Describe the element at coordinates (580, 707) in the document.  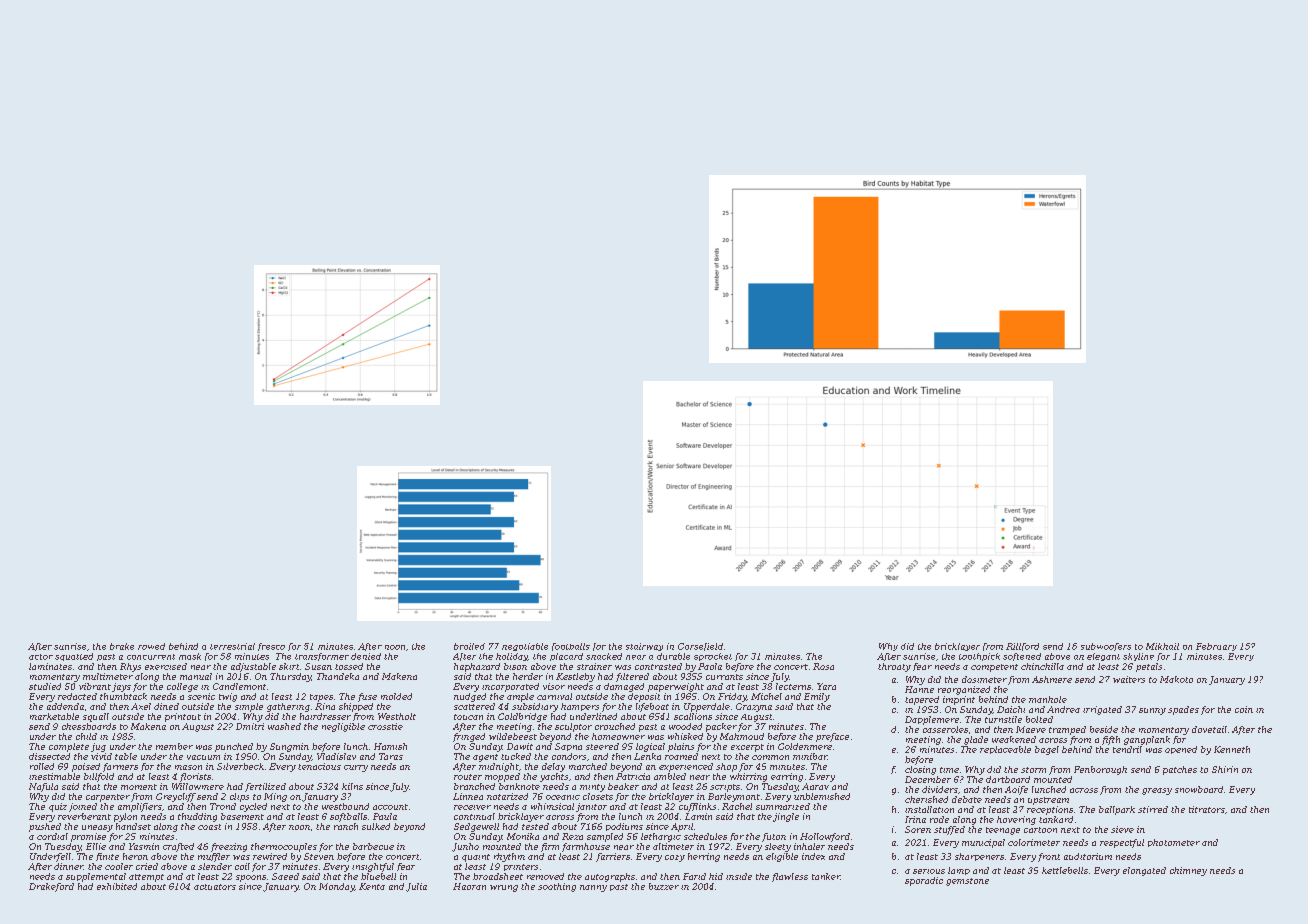
I see `hampers` at that location.
